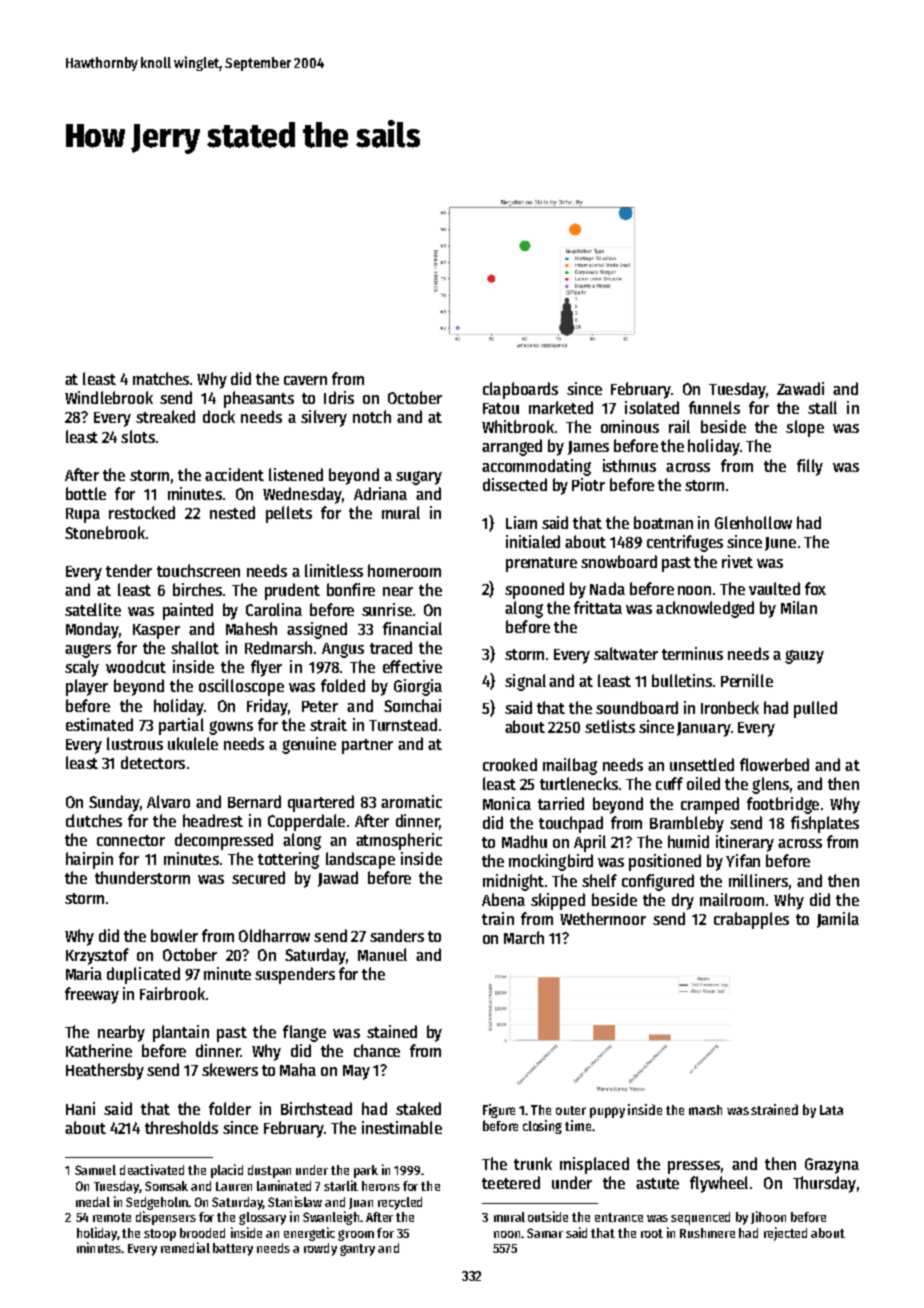 The width and height of the screenshot is (924, 1308). What do you see at coordinates (822, 407) in the screenshot?
I see `stall` at bounding box center [822, 407].
